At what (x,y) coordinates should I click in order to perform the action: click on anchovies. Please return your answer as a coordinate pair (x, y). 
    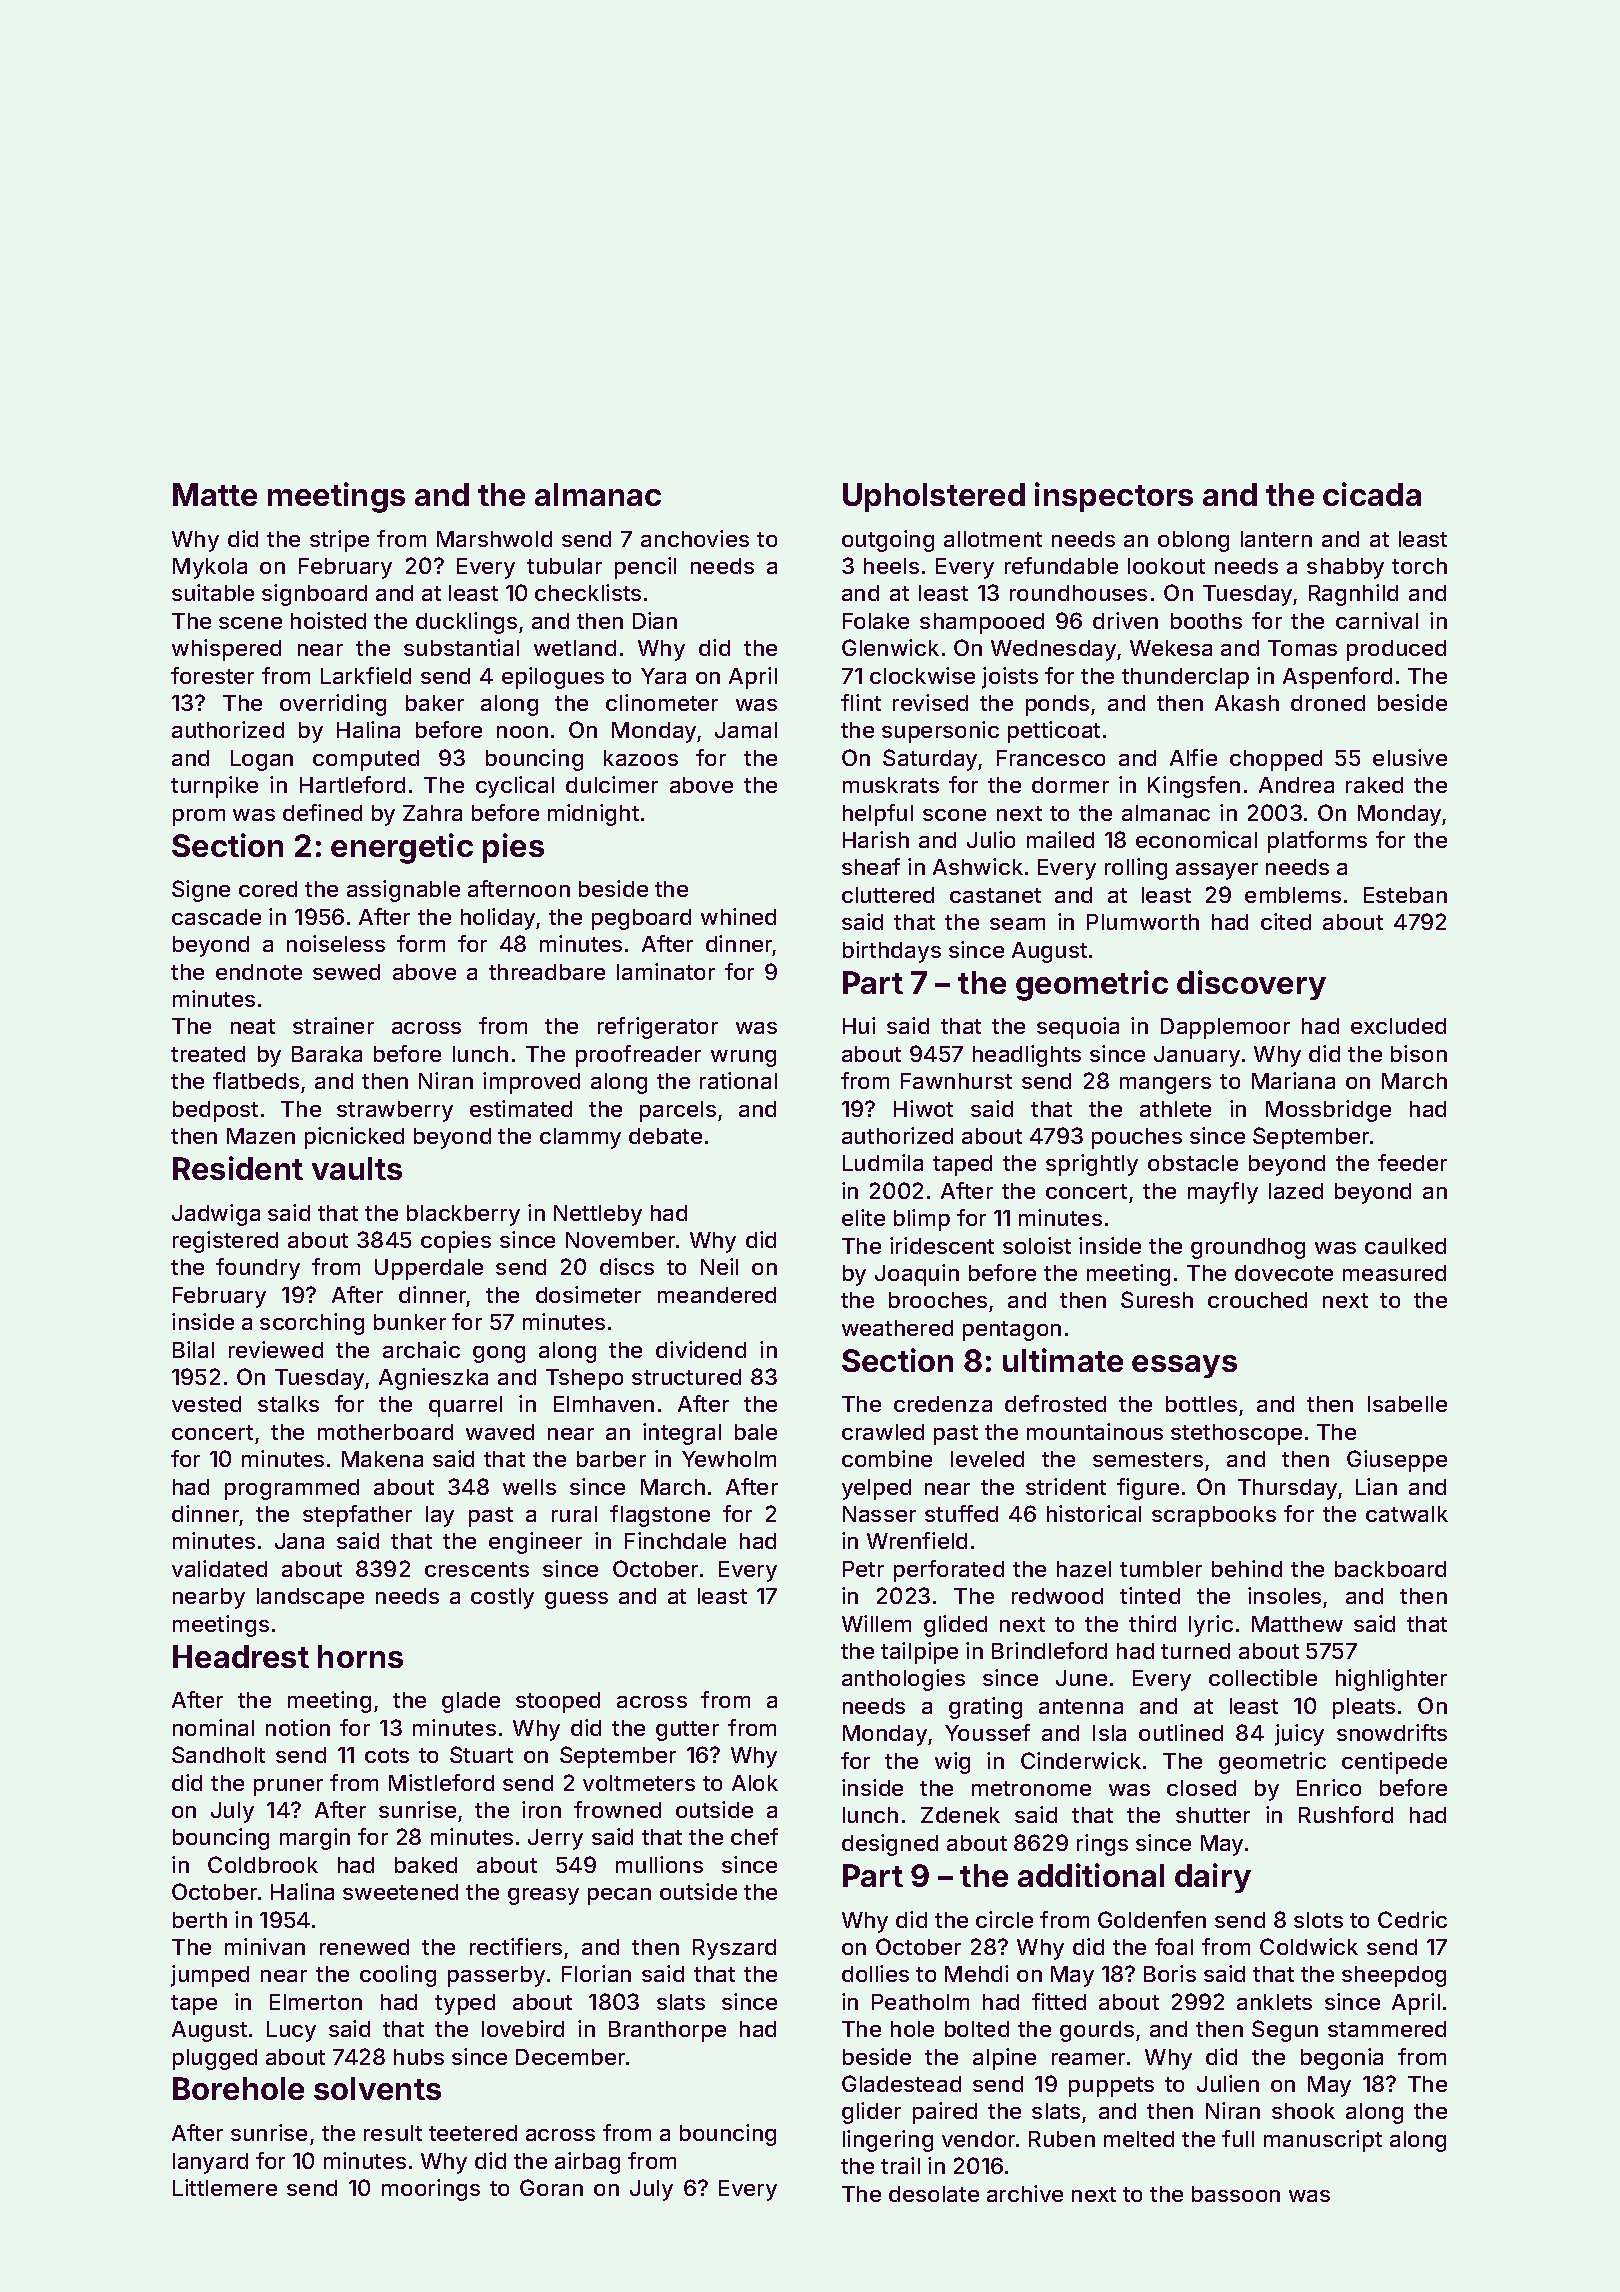
    Looking at the image, I should click on (695, 538).
